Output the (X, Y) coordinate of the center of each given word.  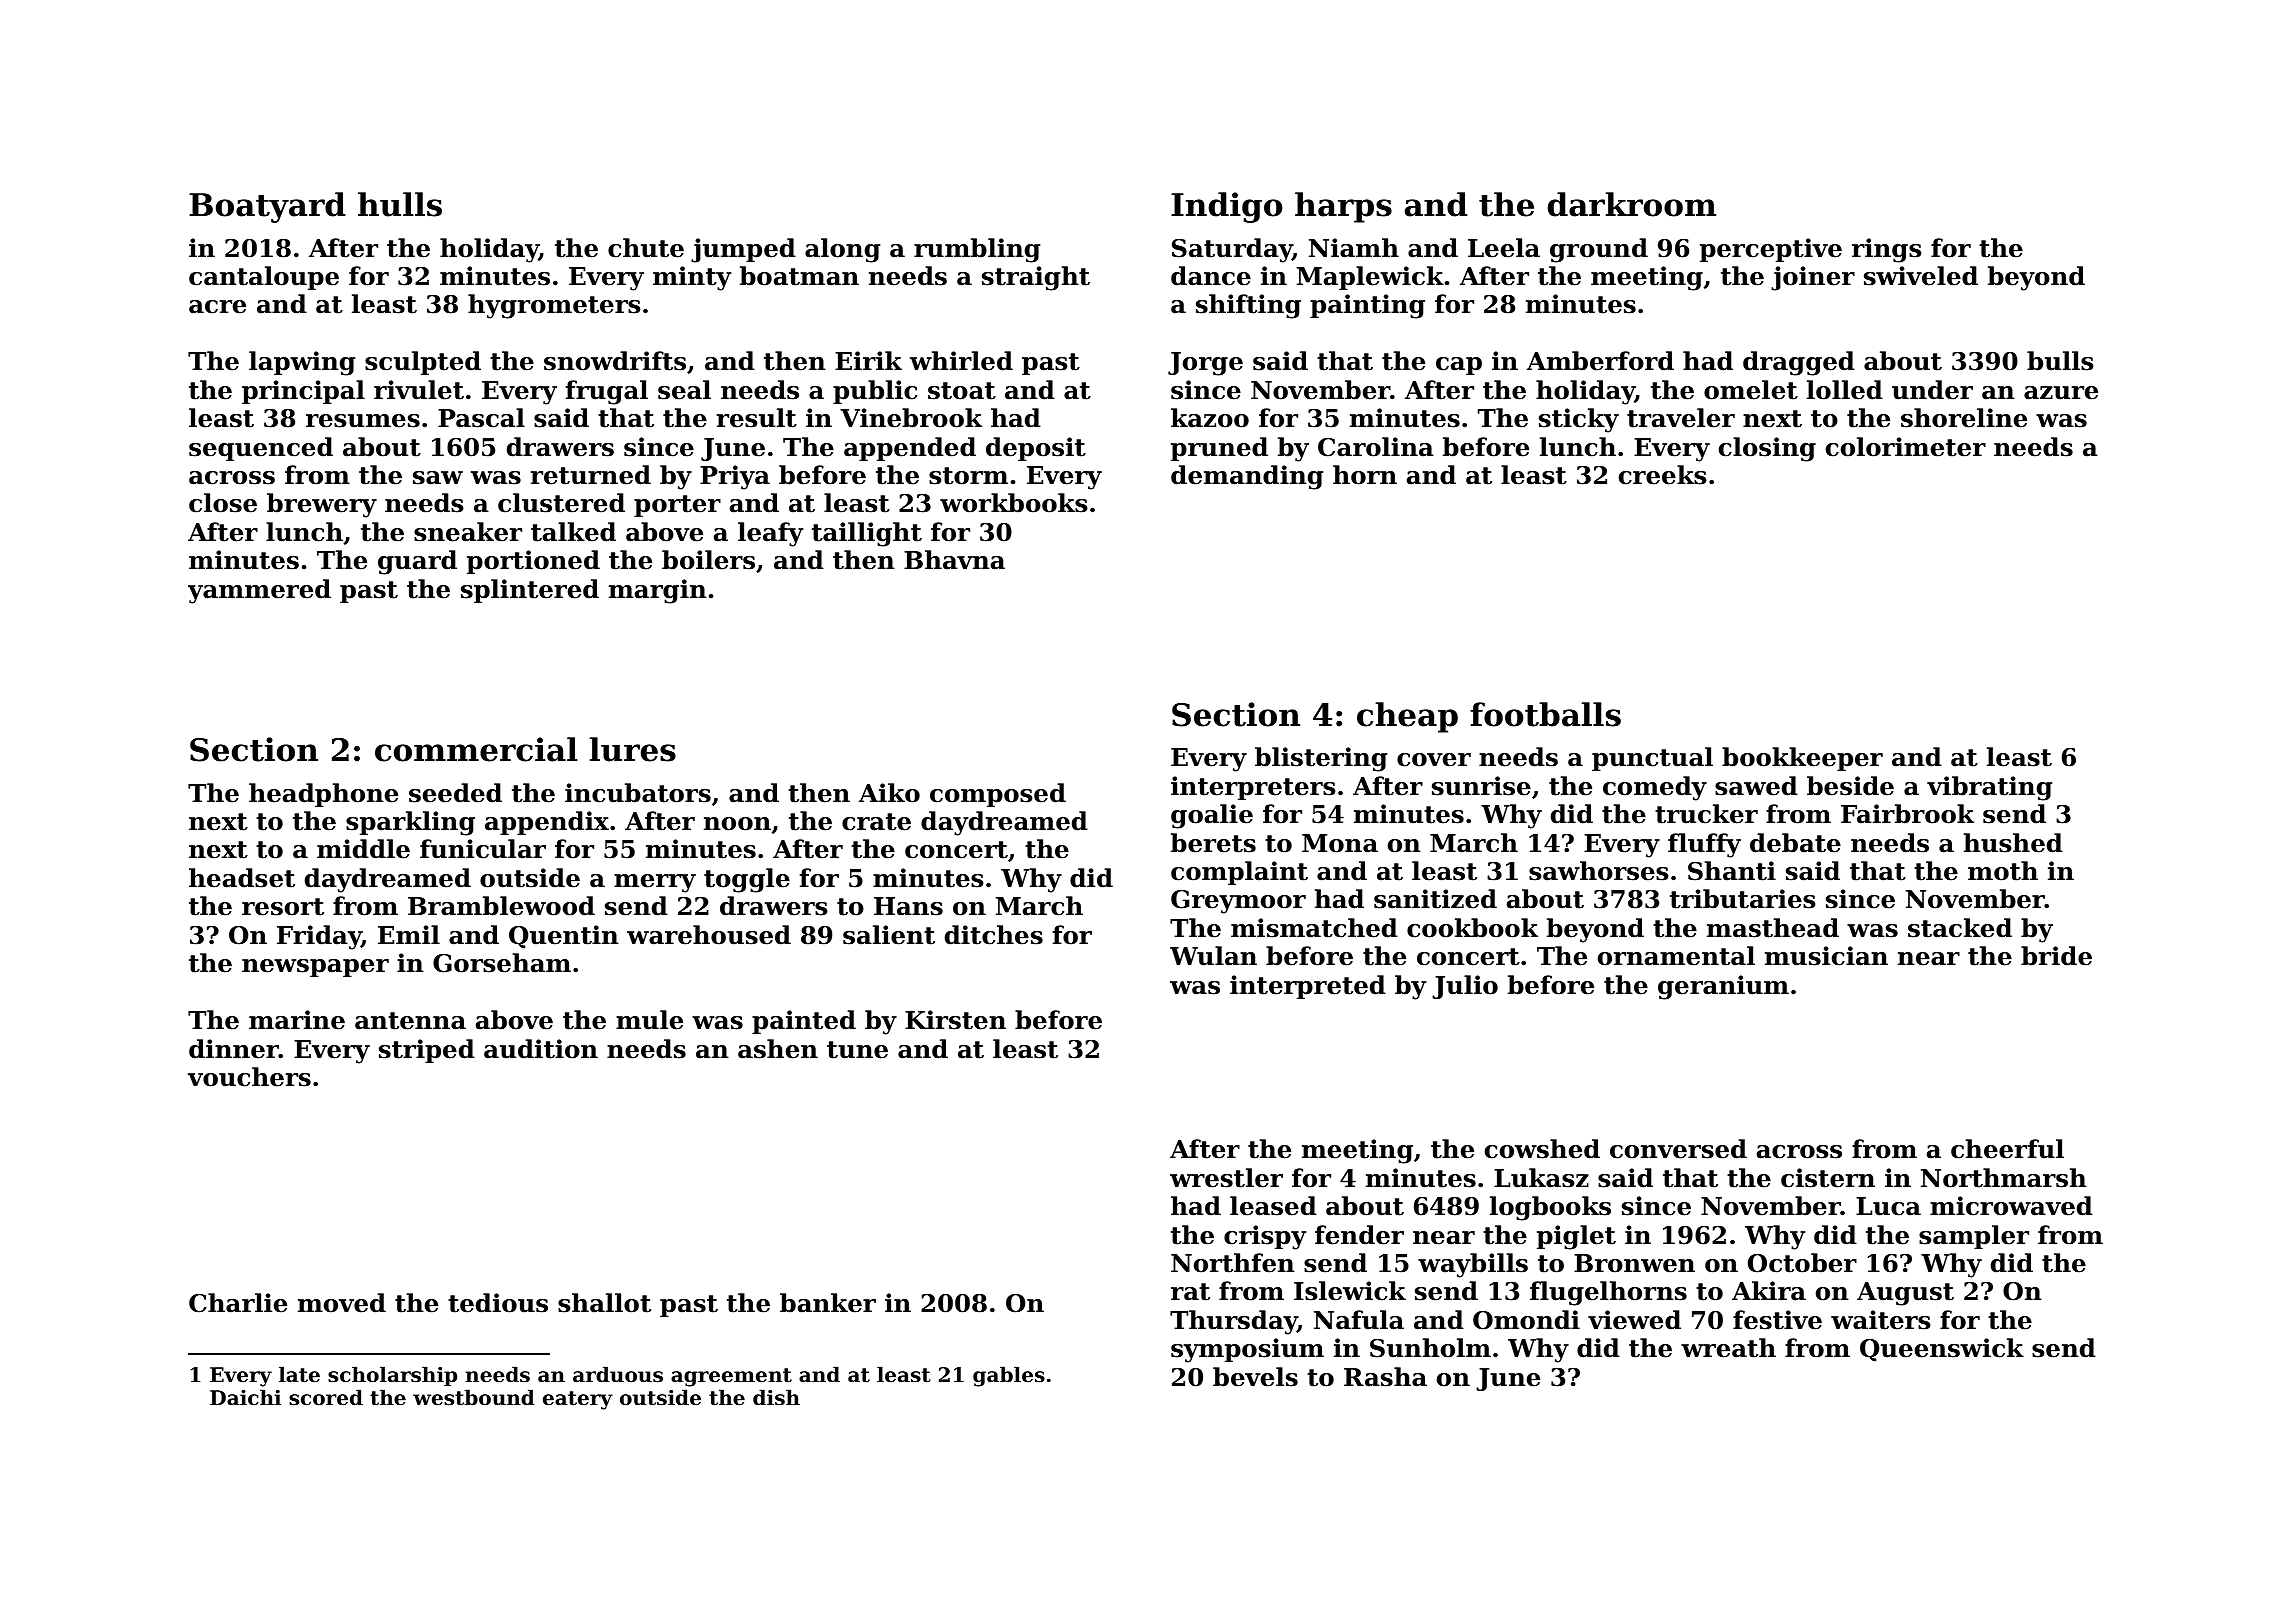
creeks (1663, 475)
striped (427, 1051)
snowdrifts (615, 361)
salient (889, 935)
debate (1795, 843)
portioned (533, 562)
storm (968, 476)
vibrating (1989, 788)
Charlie (238, 1303)
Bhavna (954, 560)
